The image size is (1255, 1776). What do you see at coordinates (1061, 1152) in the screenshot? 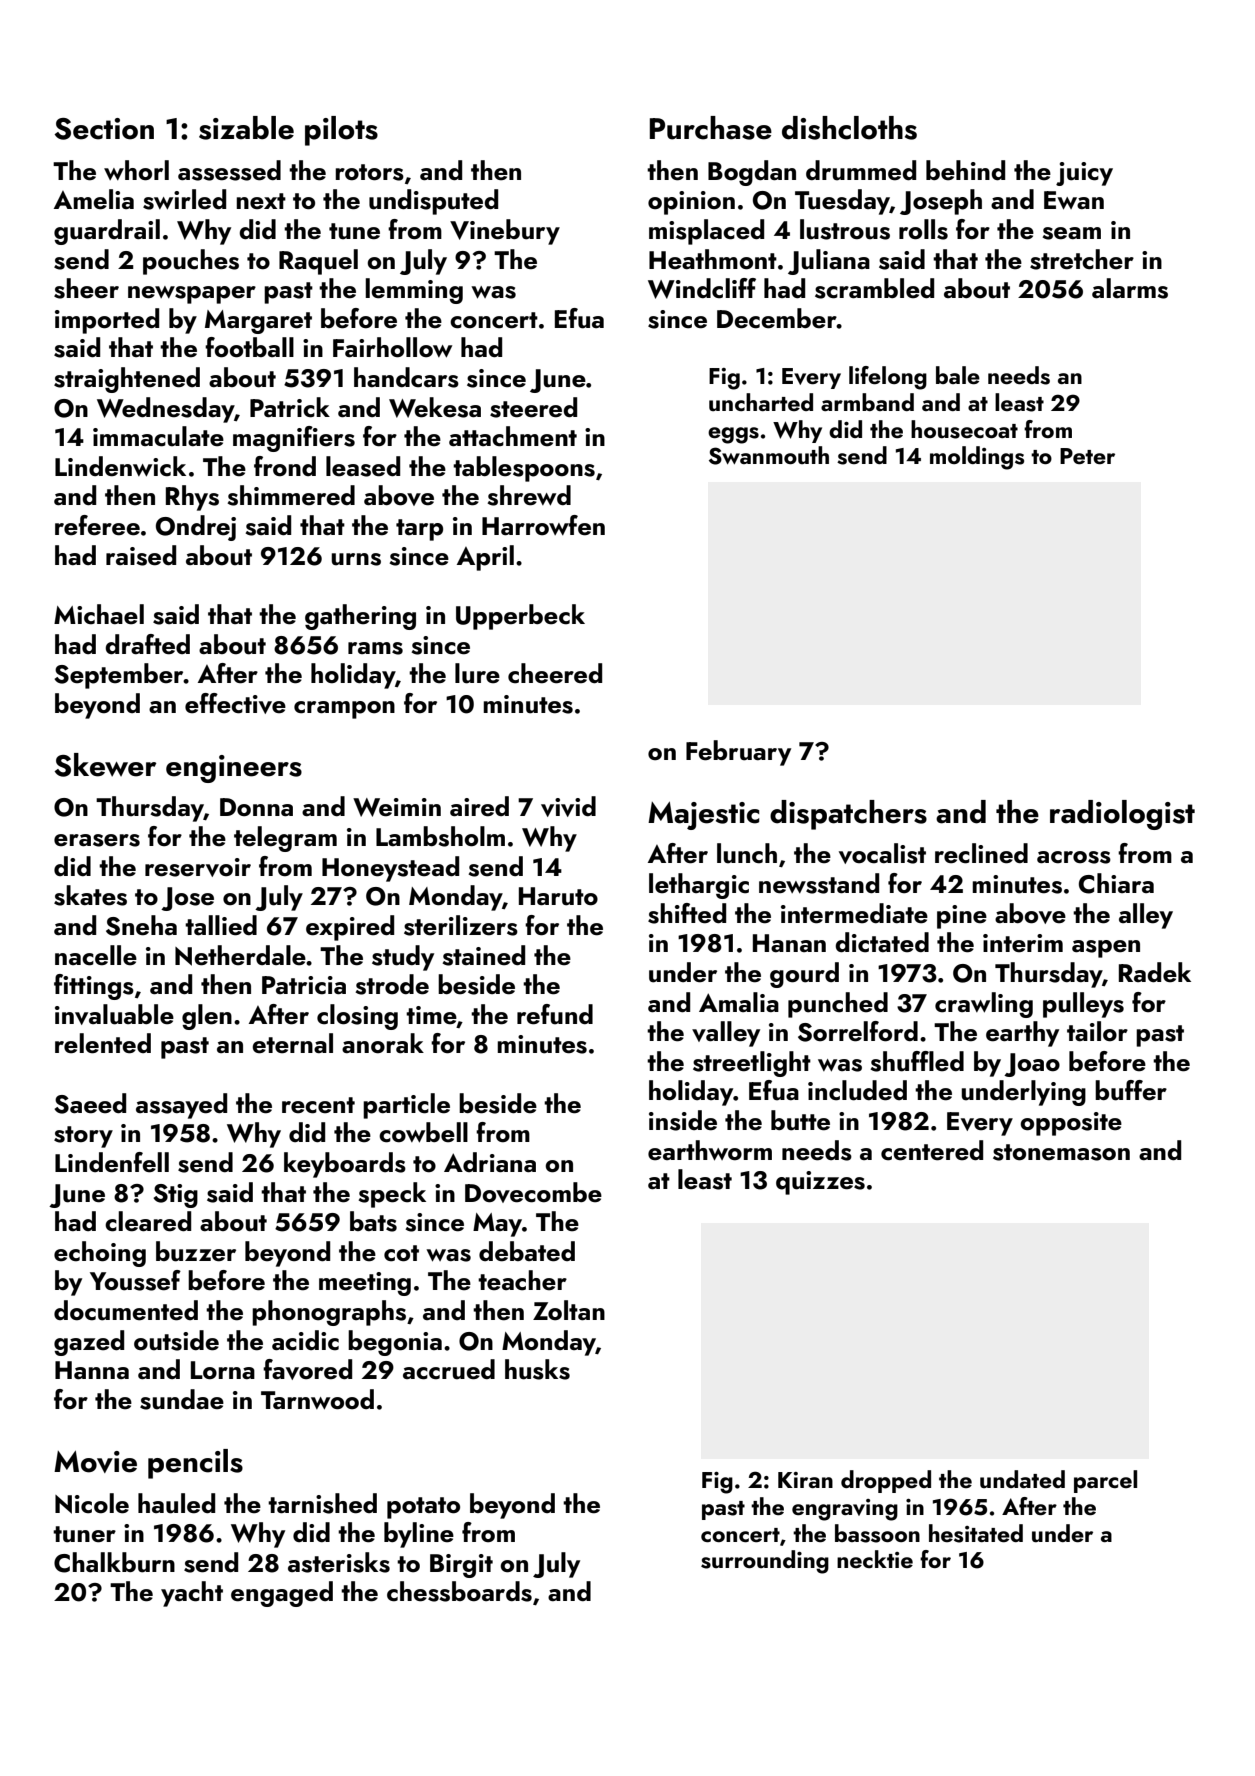
I see `stonemason` at bounding box center [1061, 1152].
